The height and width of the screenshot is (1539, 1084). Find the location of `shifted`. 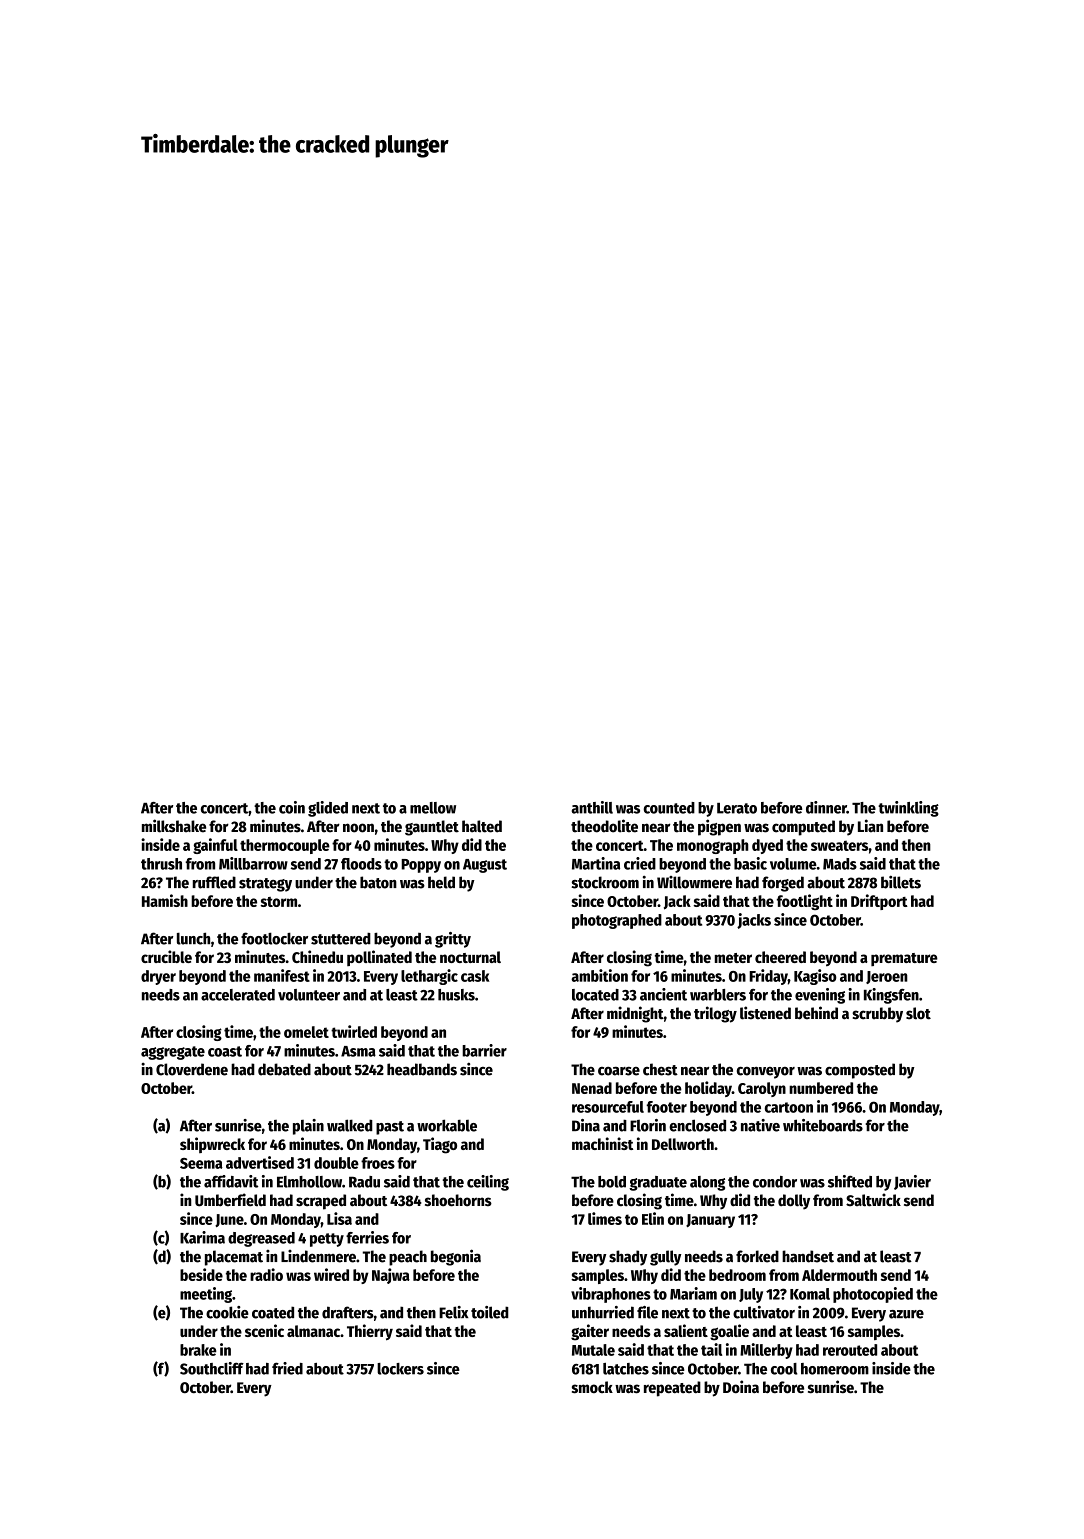

shifted is located at coordinates (850, 1181).
